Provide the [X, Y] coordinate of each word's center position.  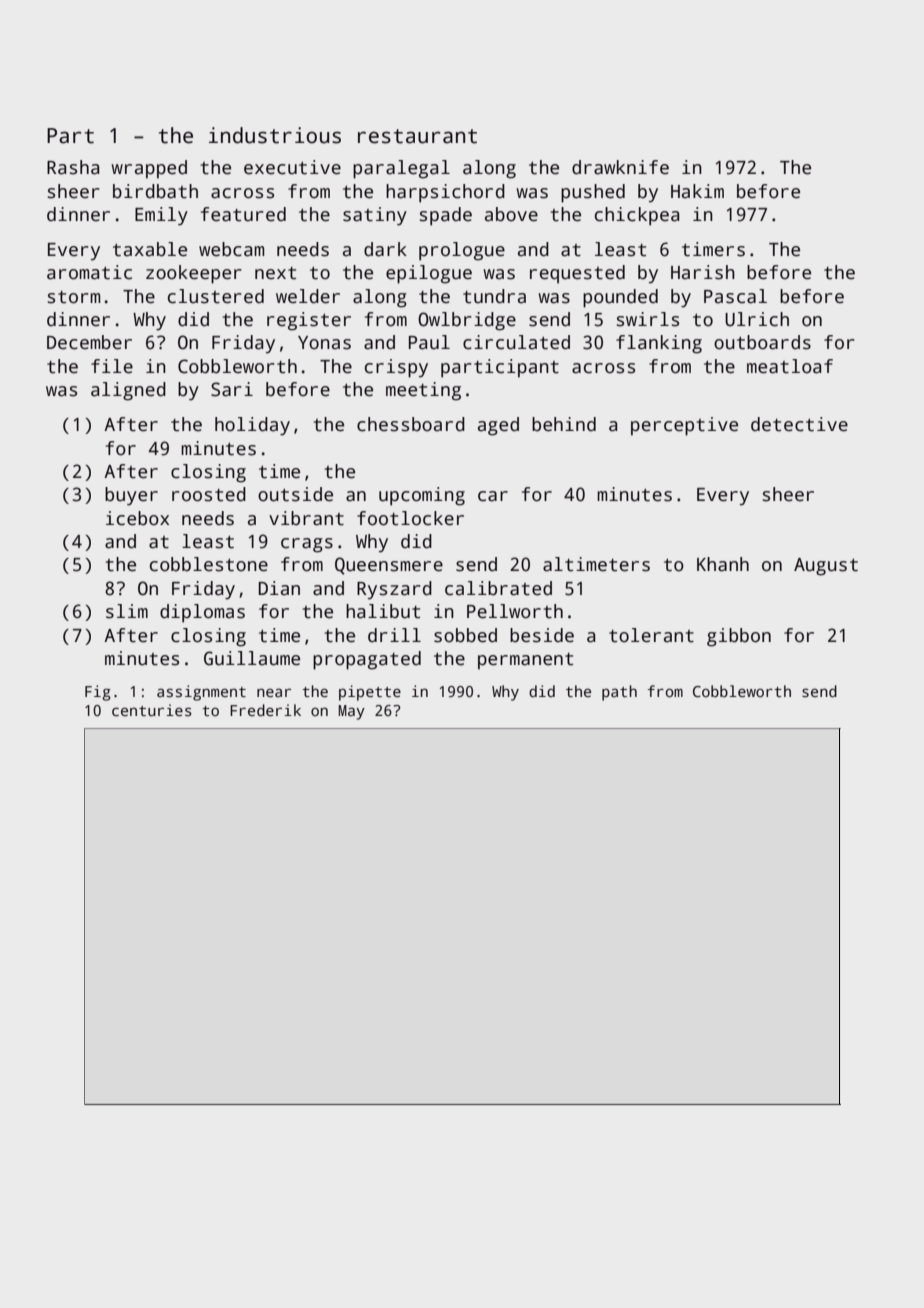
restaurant [417, 136]
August [826, 567]
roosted [209, 494]
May [351, 712]
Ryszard [394, 590]
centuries [152, 710]
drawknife [620, 167]
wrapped [149, 169]
